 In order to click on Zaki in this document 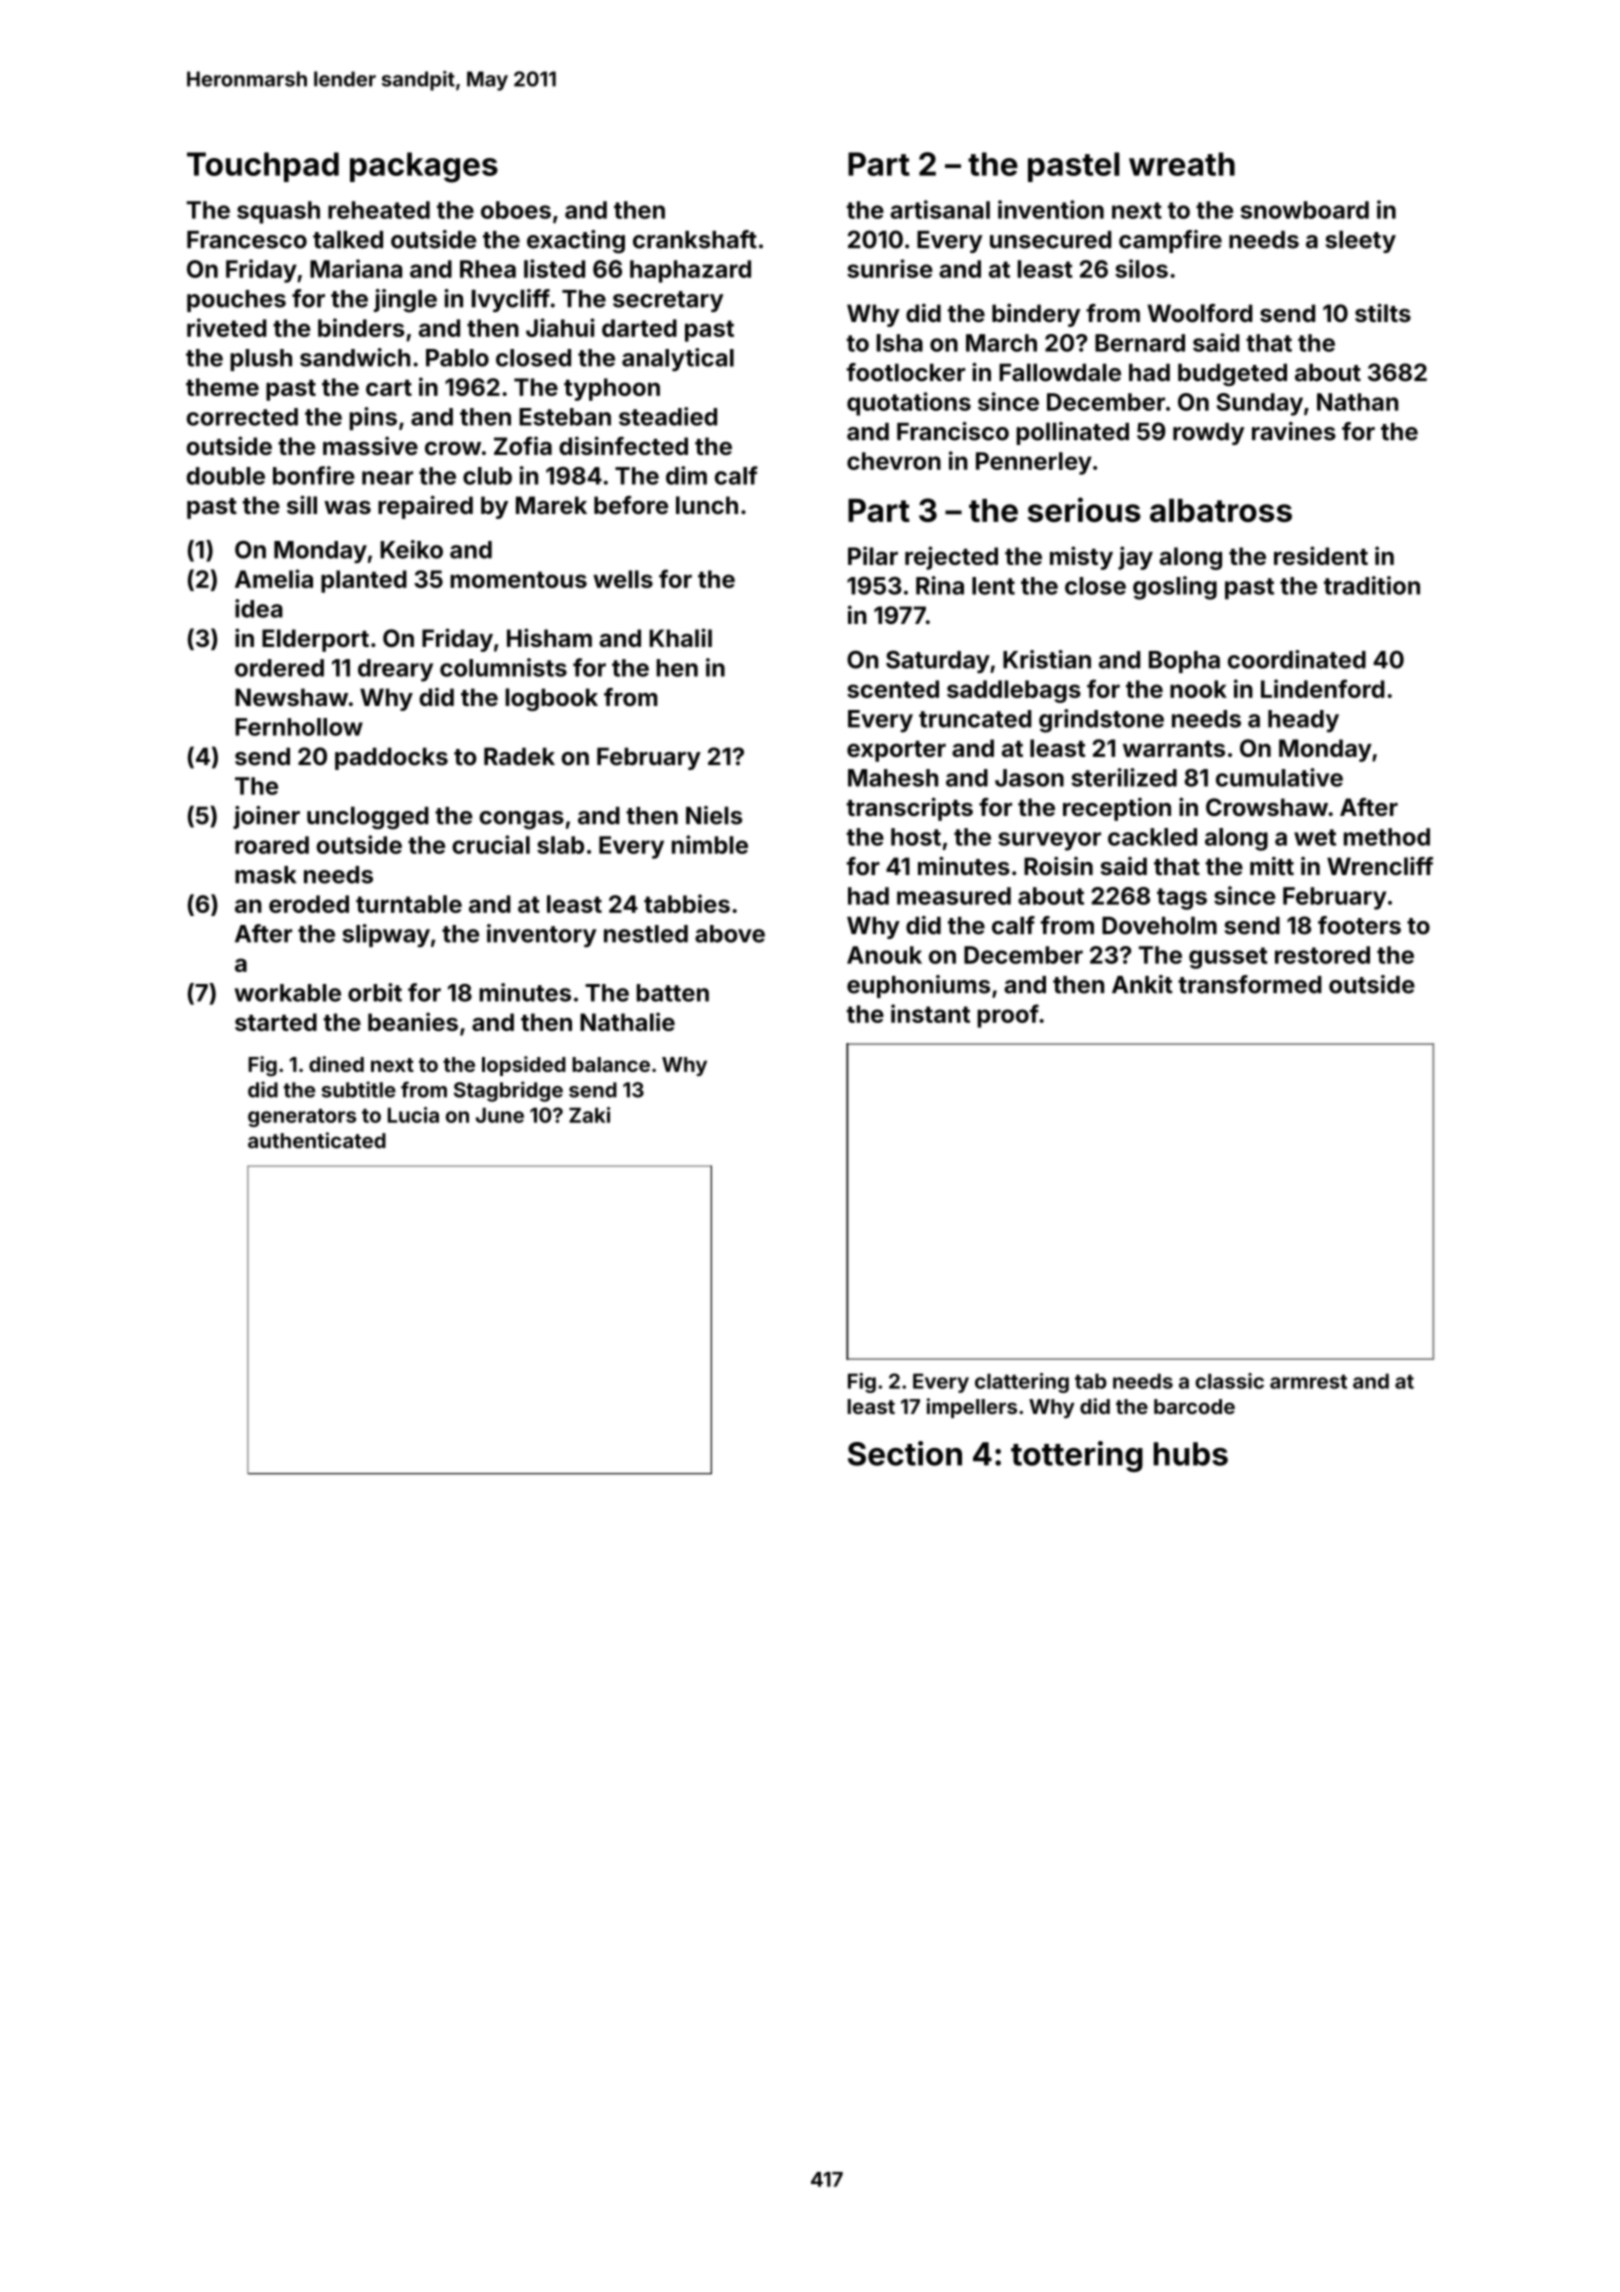, I will do `click(589, 1115)`.
